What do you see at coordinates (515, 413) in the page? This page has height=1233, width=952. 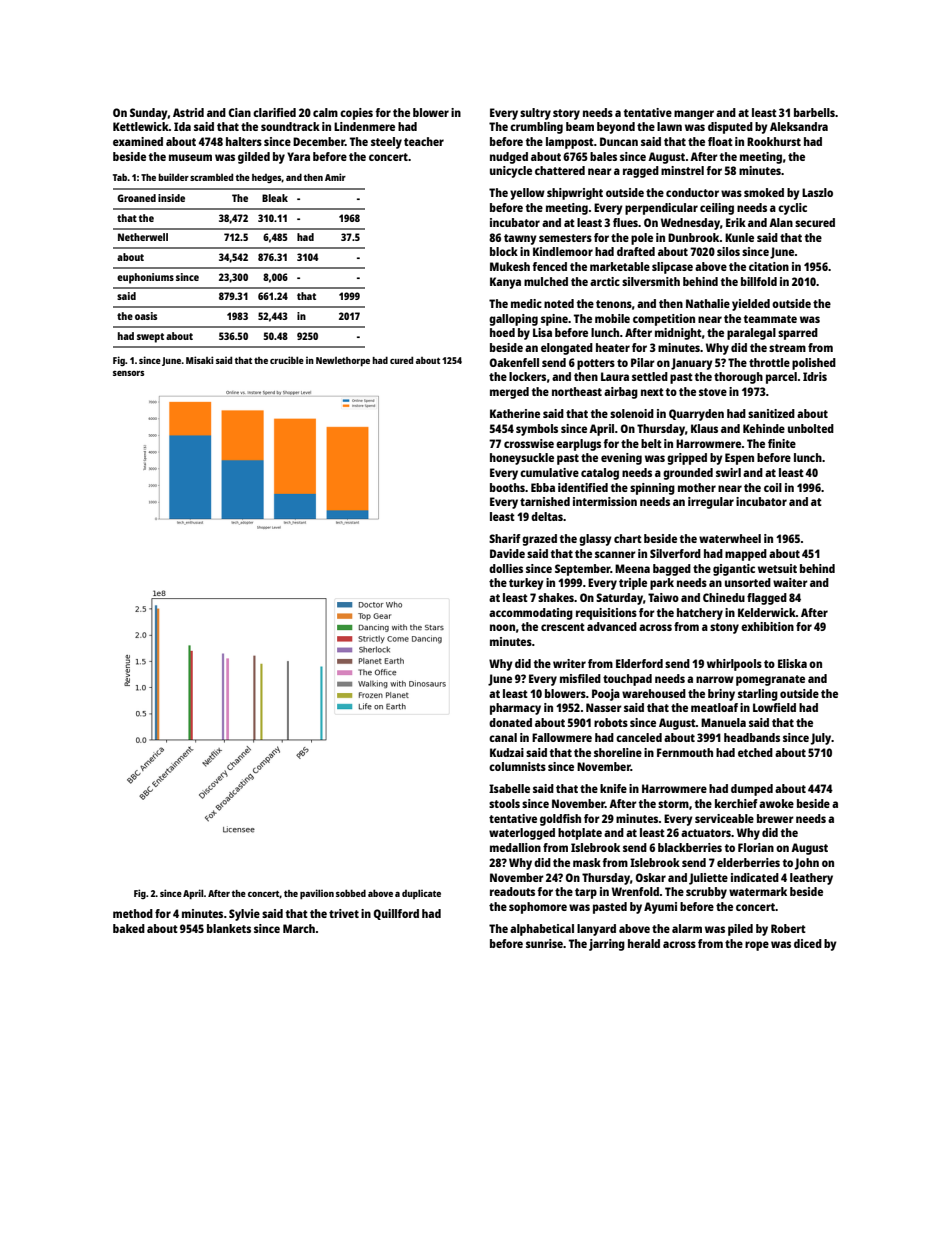 I see `Katherine` at bounding box center [515, 413].
